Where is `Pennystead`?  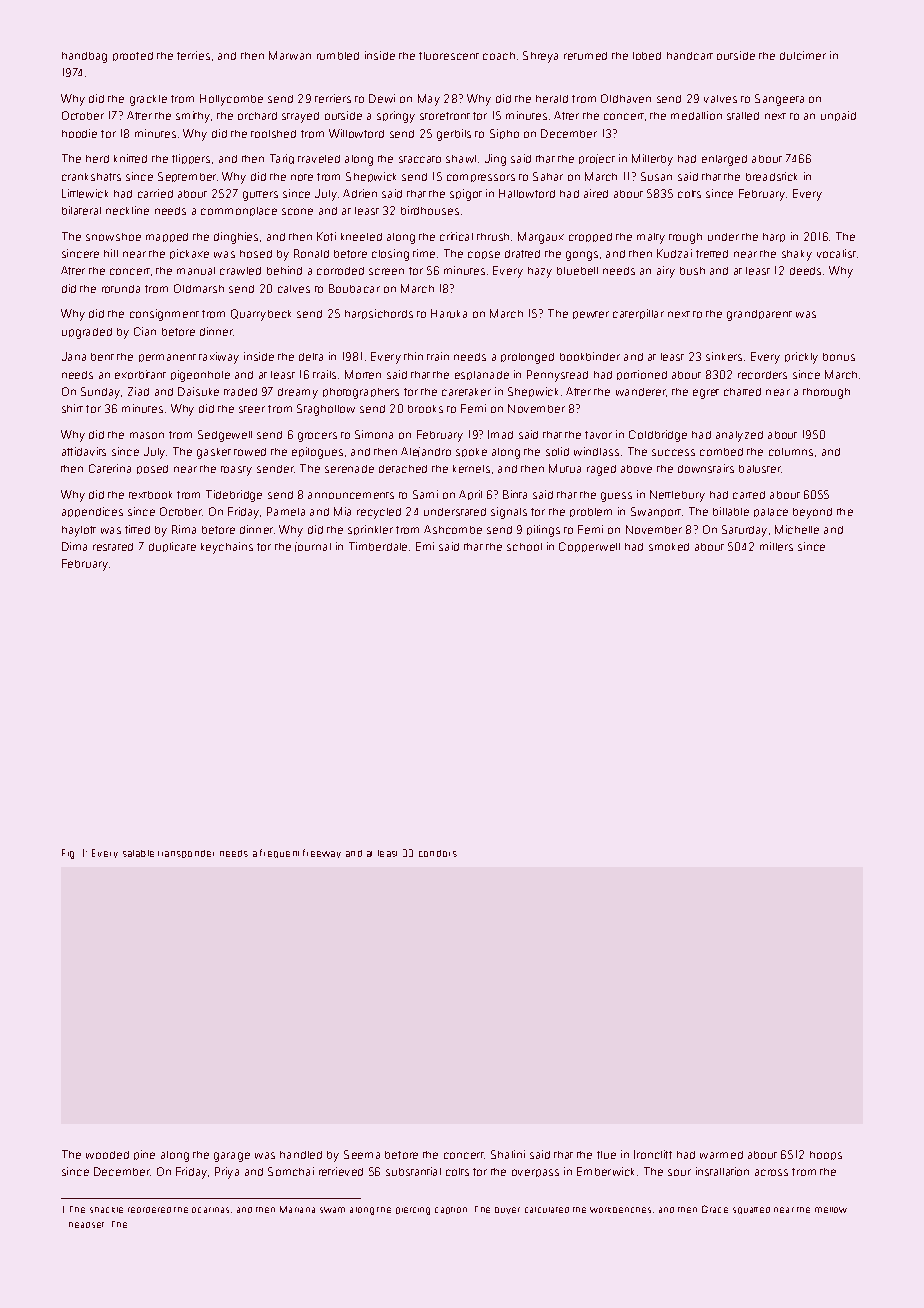 Pennystead is located at coordinates (557, 376).
